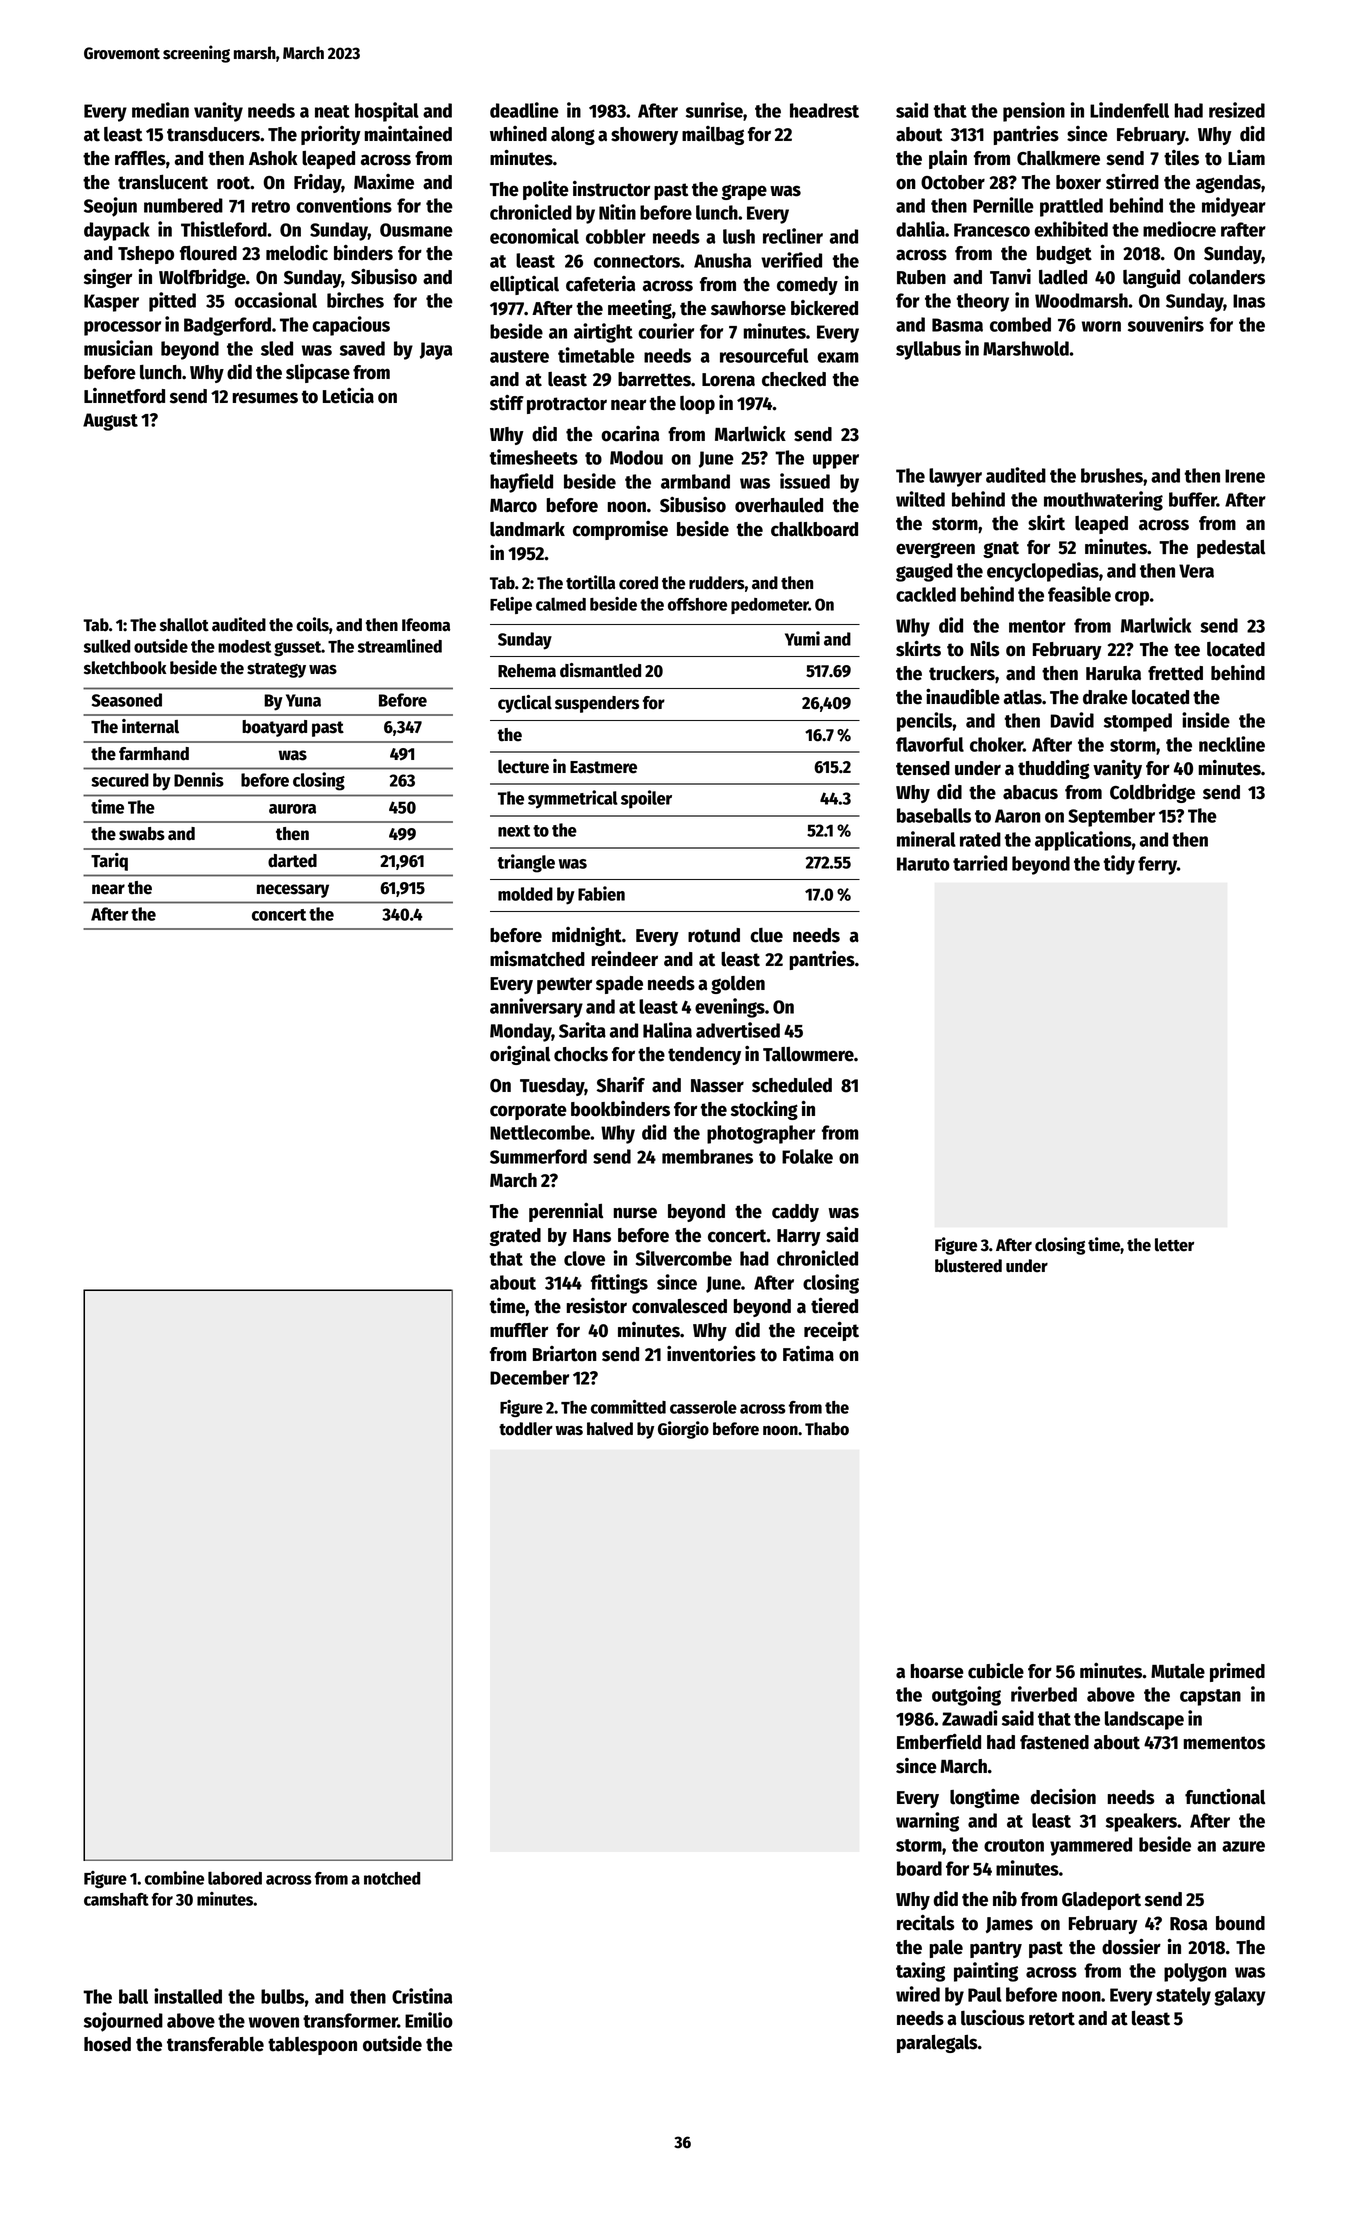  What do you see at coordinates (265, 398) in the screenshot?
I see `resumes` at bounding box center [265, 398].
